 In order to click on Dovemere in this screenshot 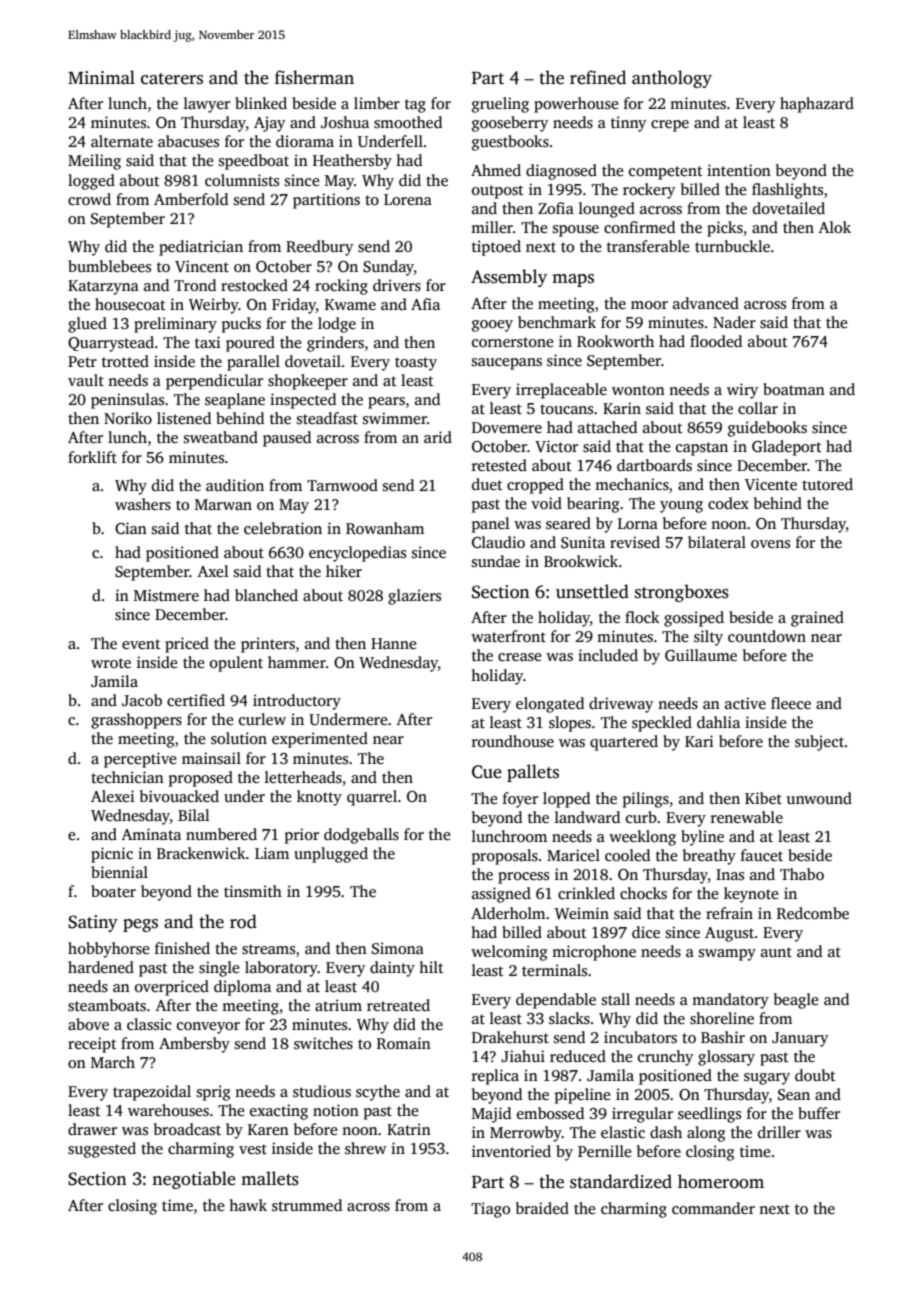, I will do `click(507, 427)`.
